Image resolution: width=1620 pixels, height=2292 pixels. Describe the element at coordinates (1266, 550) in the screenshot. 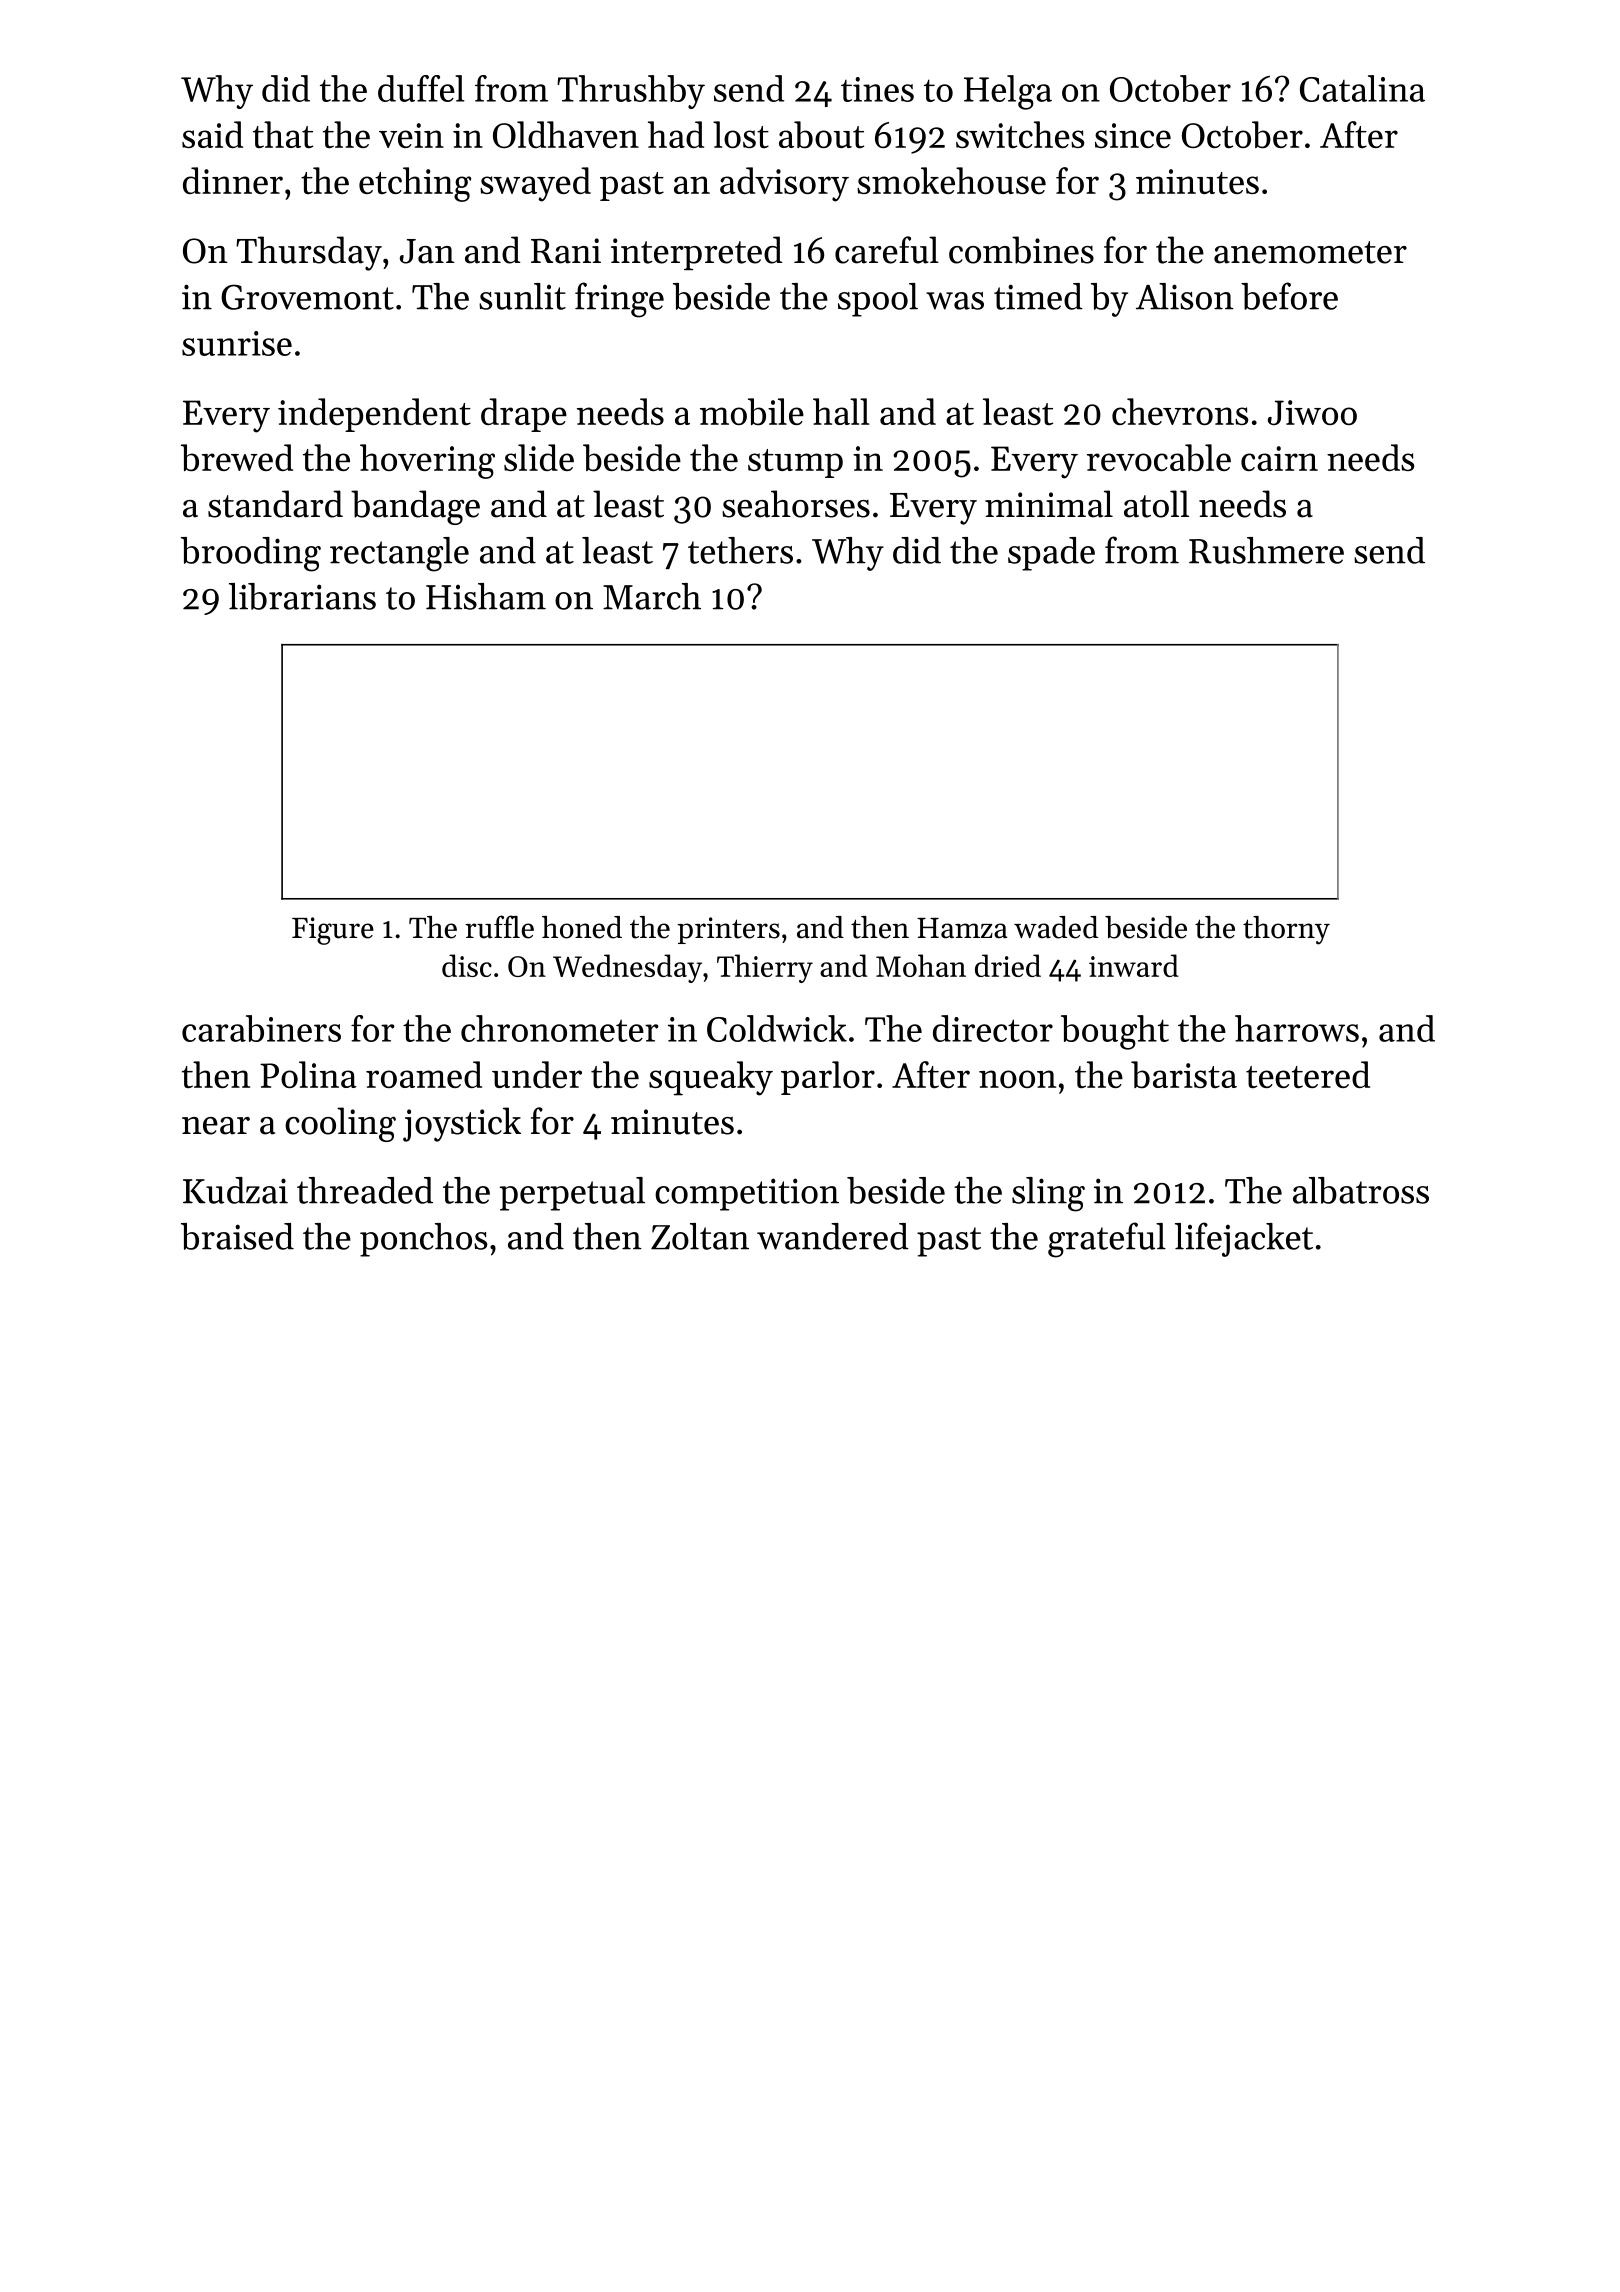

I see `Rushmere` at that location.
